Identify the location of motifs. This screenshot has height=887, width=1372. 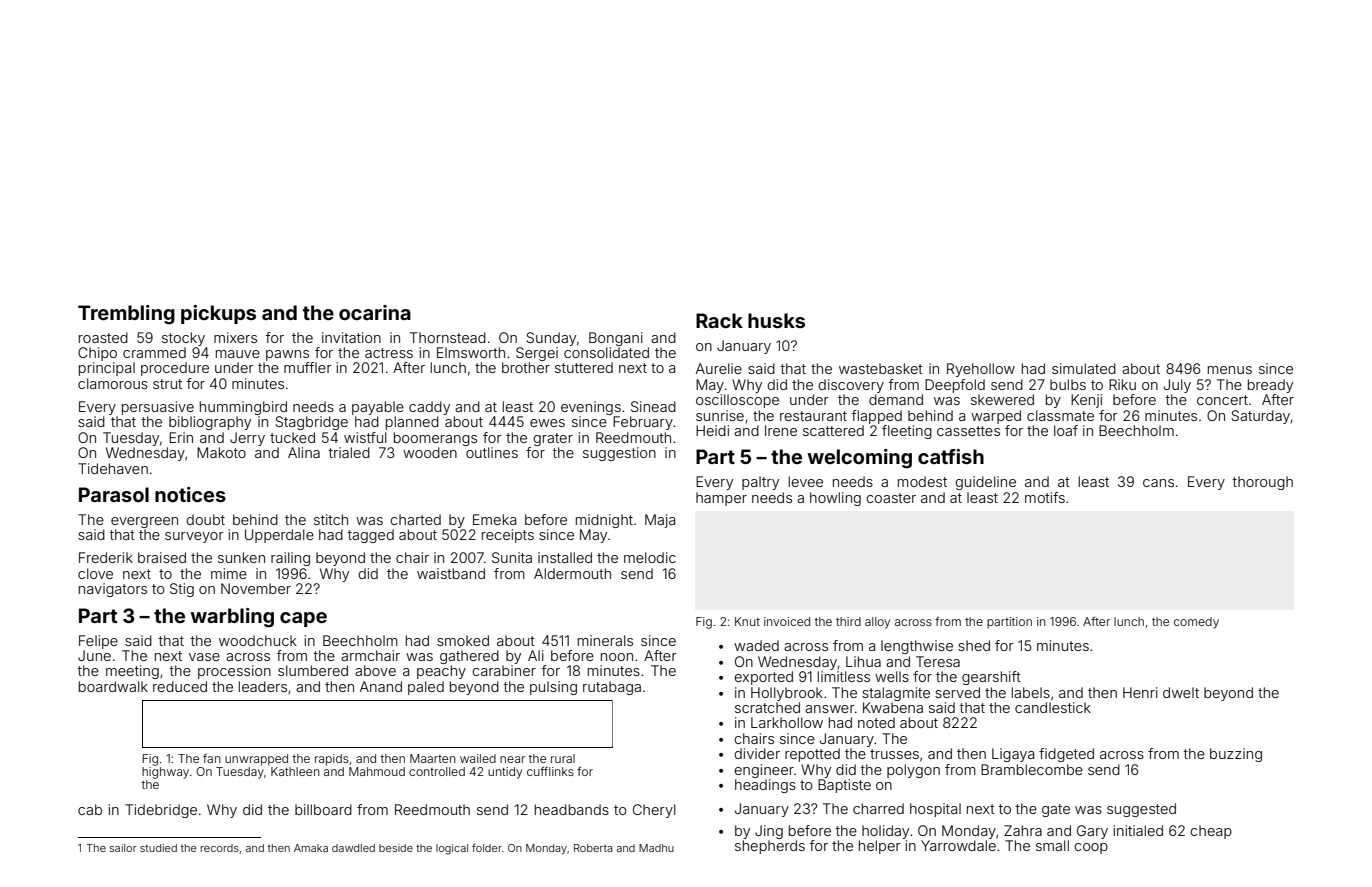
(1045, 497).
